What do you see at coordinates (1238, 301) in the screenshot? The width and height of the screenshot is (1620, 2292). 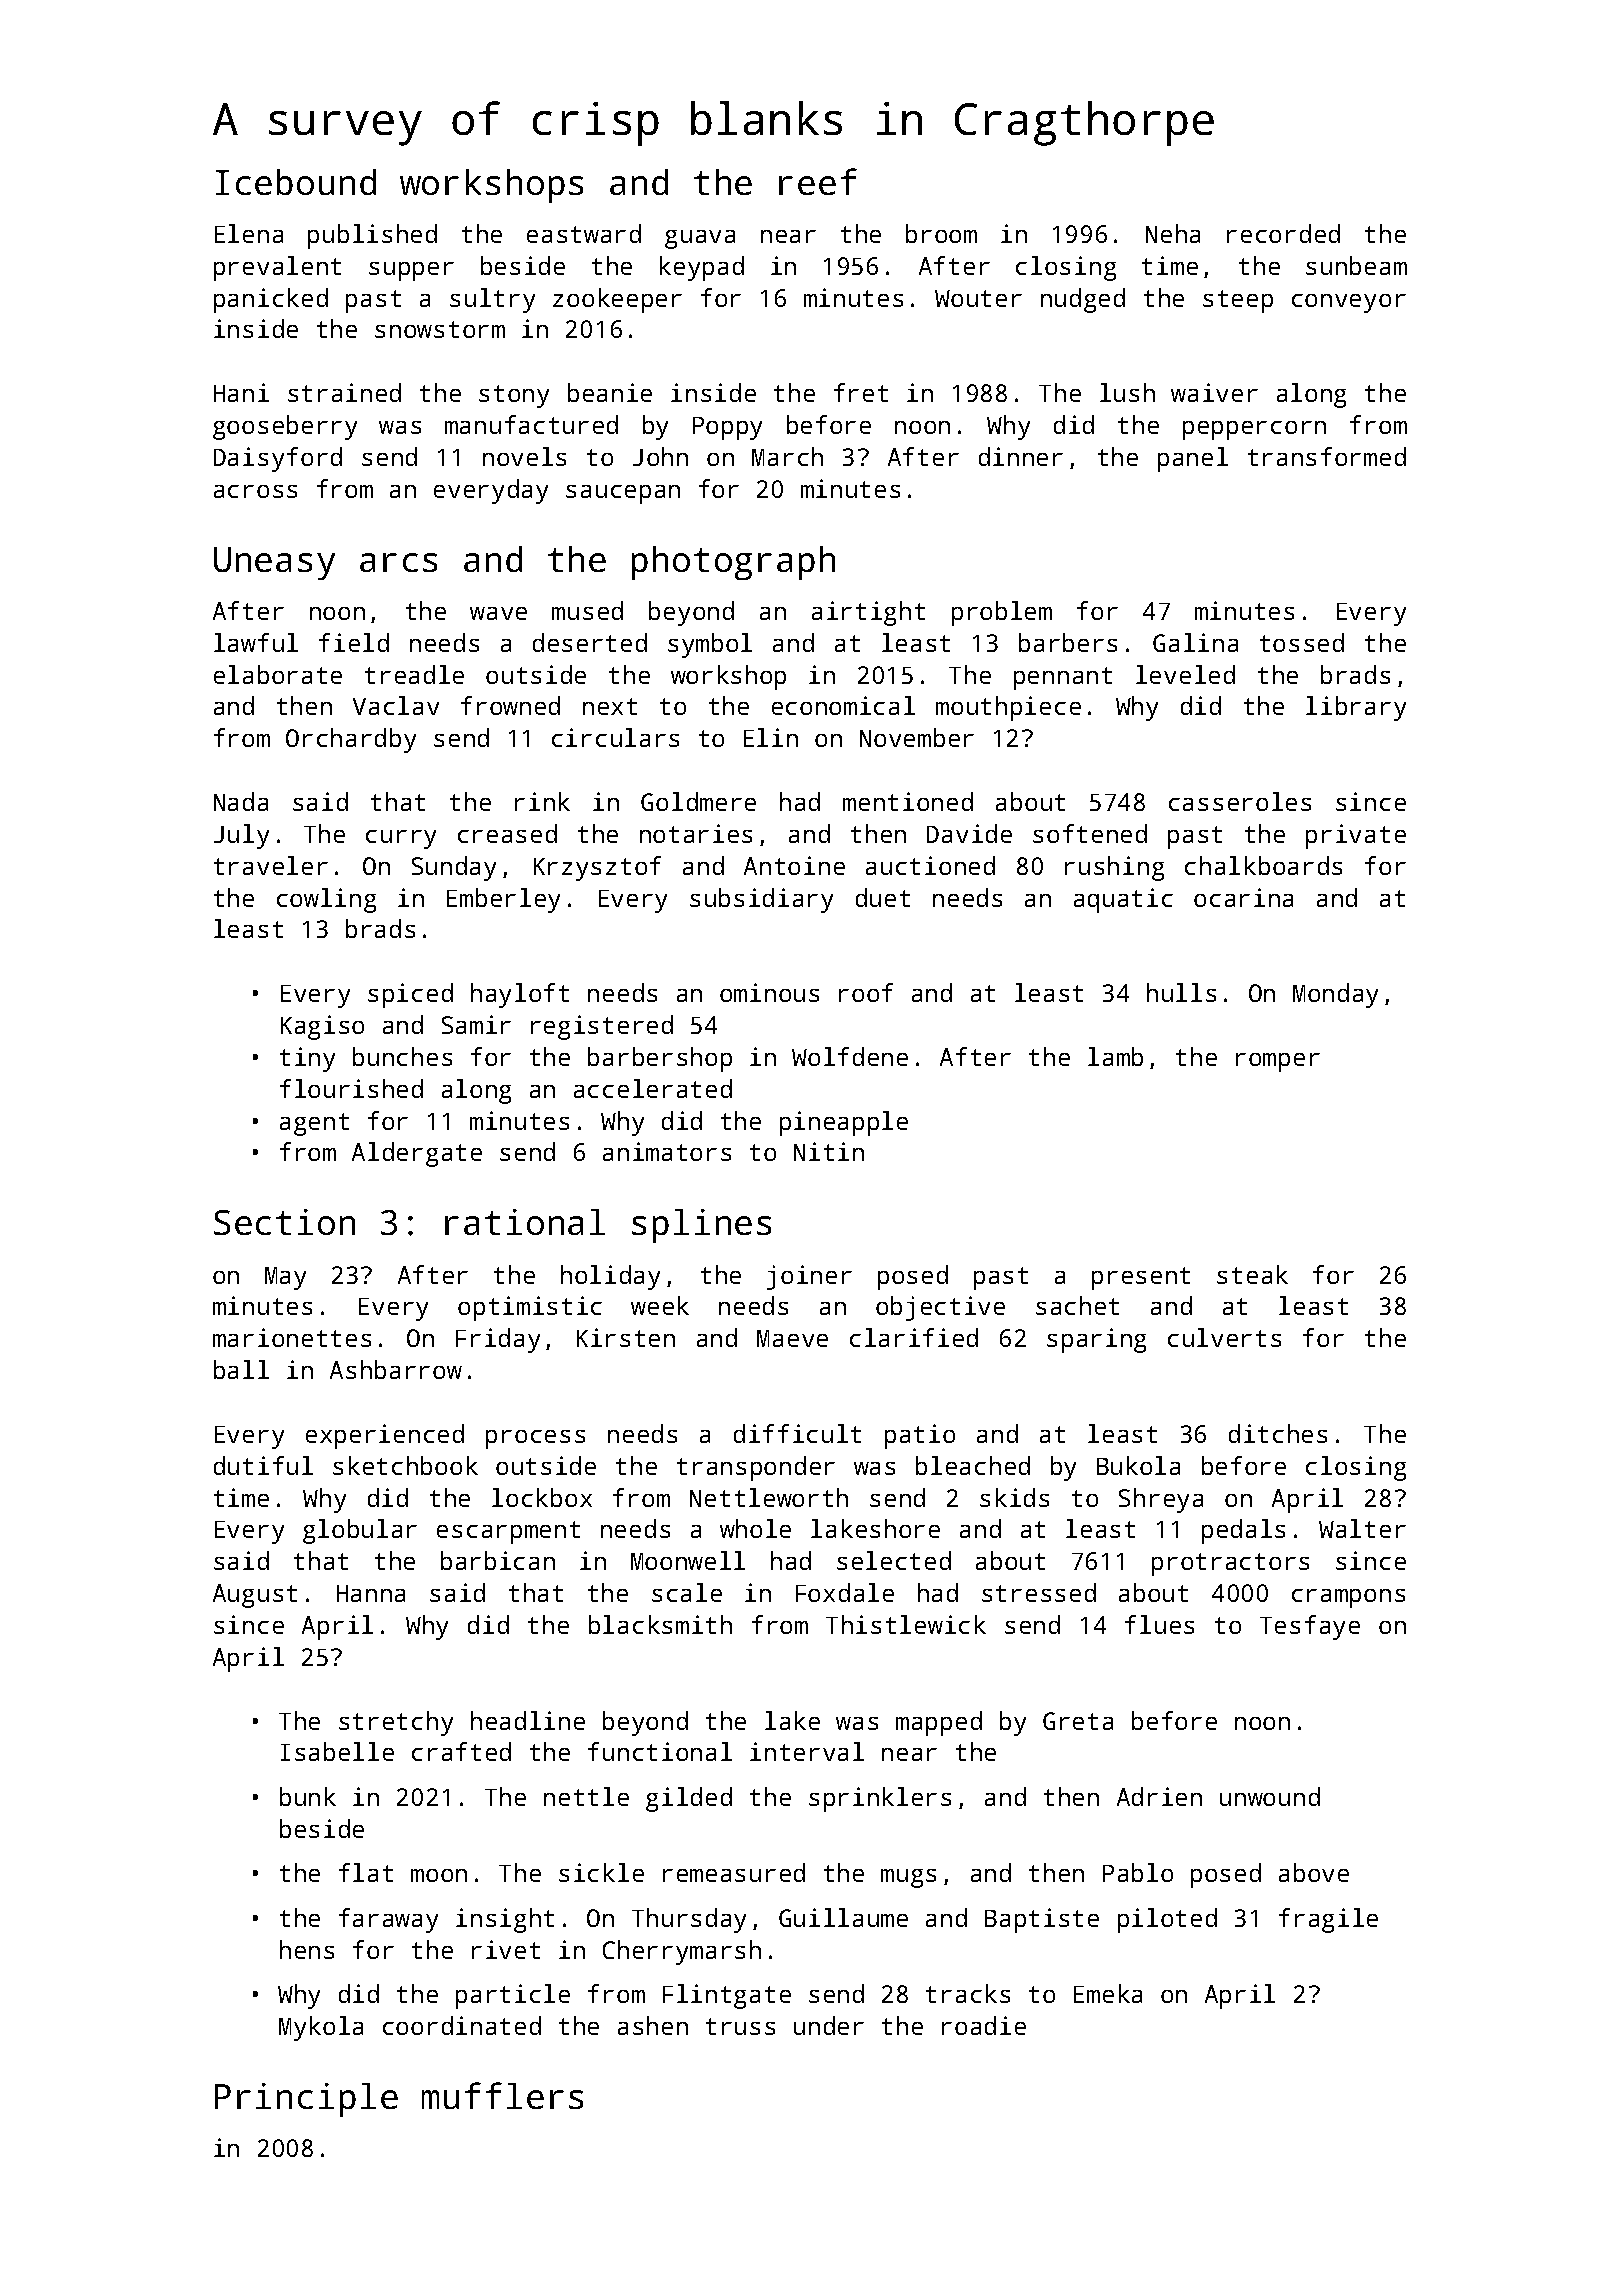 I see `steep` at bounding box center [1238, 301].
